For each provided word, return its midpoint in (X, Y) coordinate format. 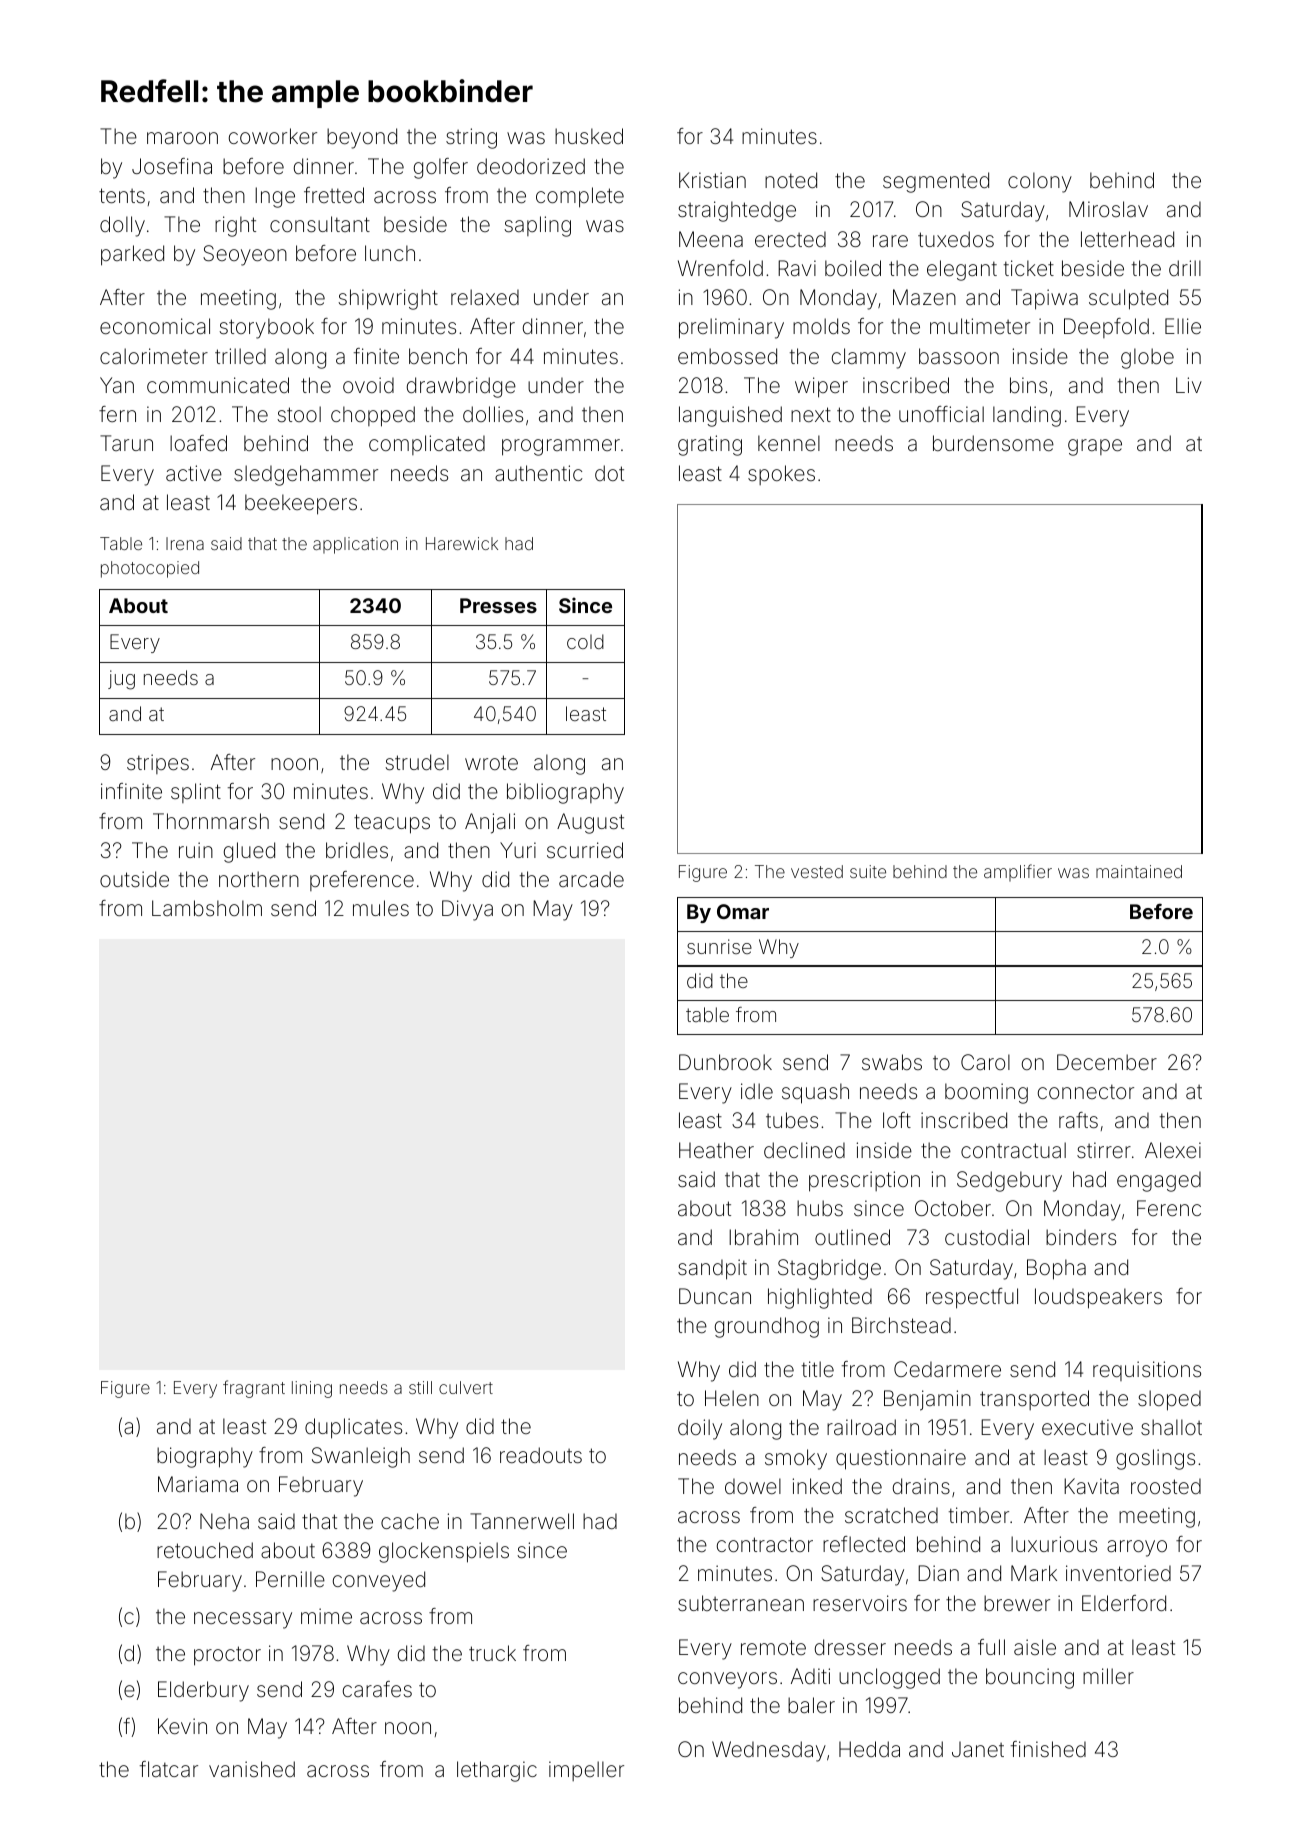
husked (589, 136)
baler (811, 1705)
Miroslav (1108, 209)
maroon (182, 138)
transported (1034, 1400)
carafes (377, 1689)
